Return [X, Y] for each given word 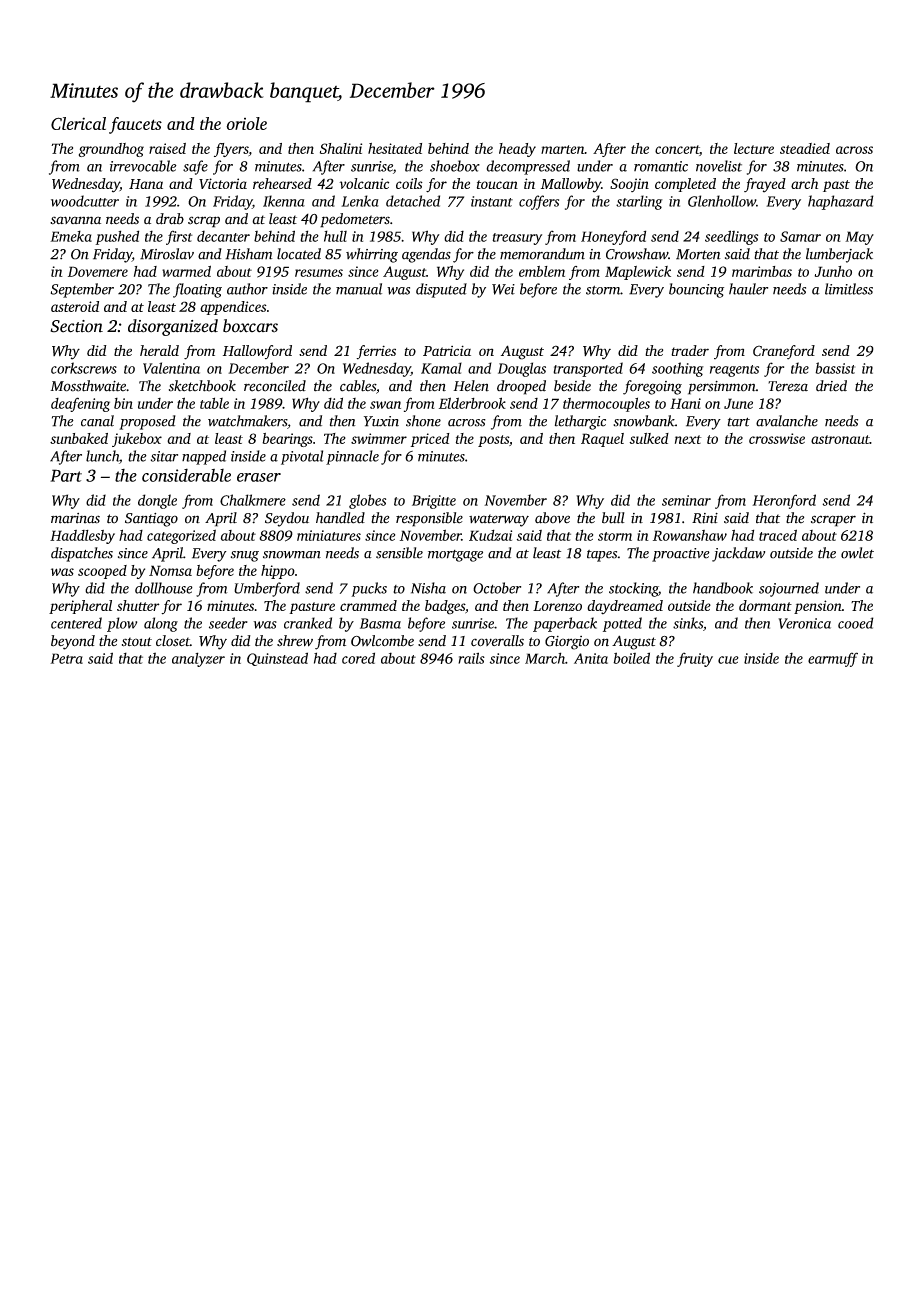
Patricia [447, 350]
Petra [66, 658]
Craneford [784, 352]
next [688, 439]
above [552, 518]
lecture [754, 148]
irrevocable [143, 166]
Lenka [360, 201]
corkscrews [84, 368]
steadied [805, 148]
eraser [259, 477]
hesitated [395, 148]
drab [170, 219]
